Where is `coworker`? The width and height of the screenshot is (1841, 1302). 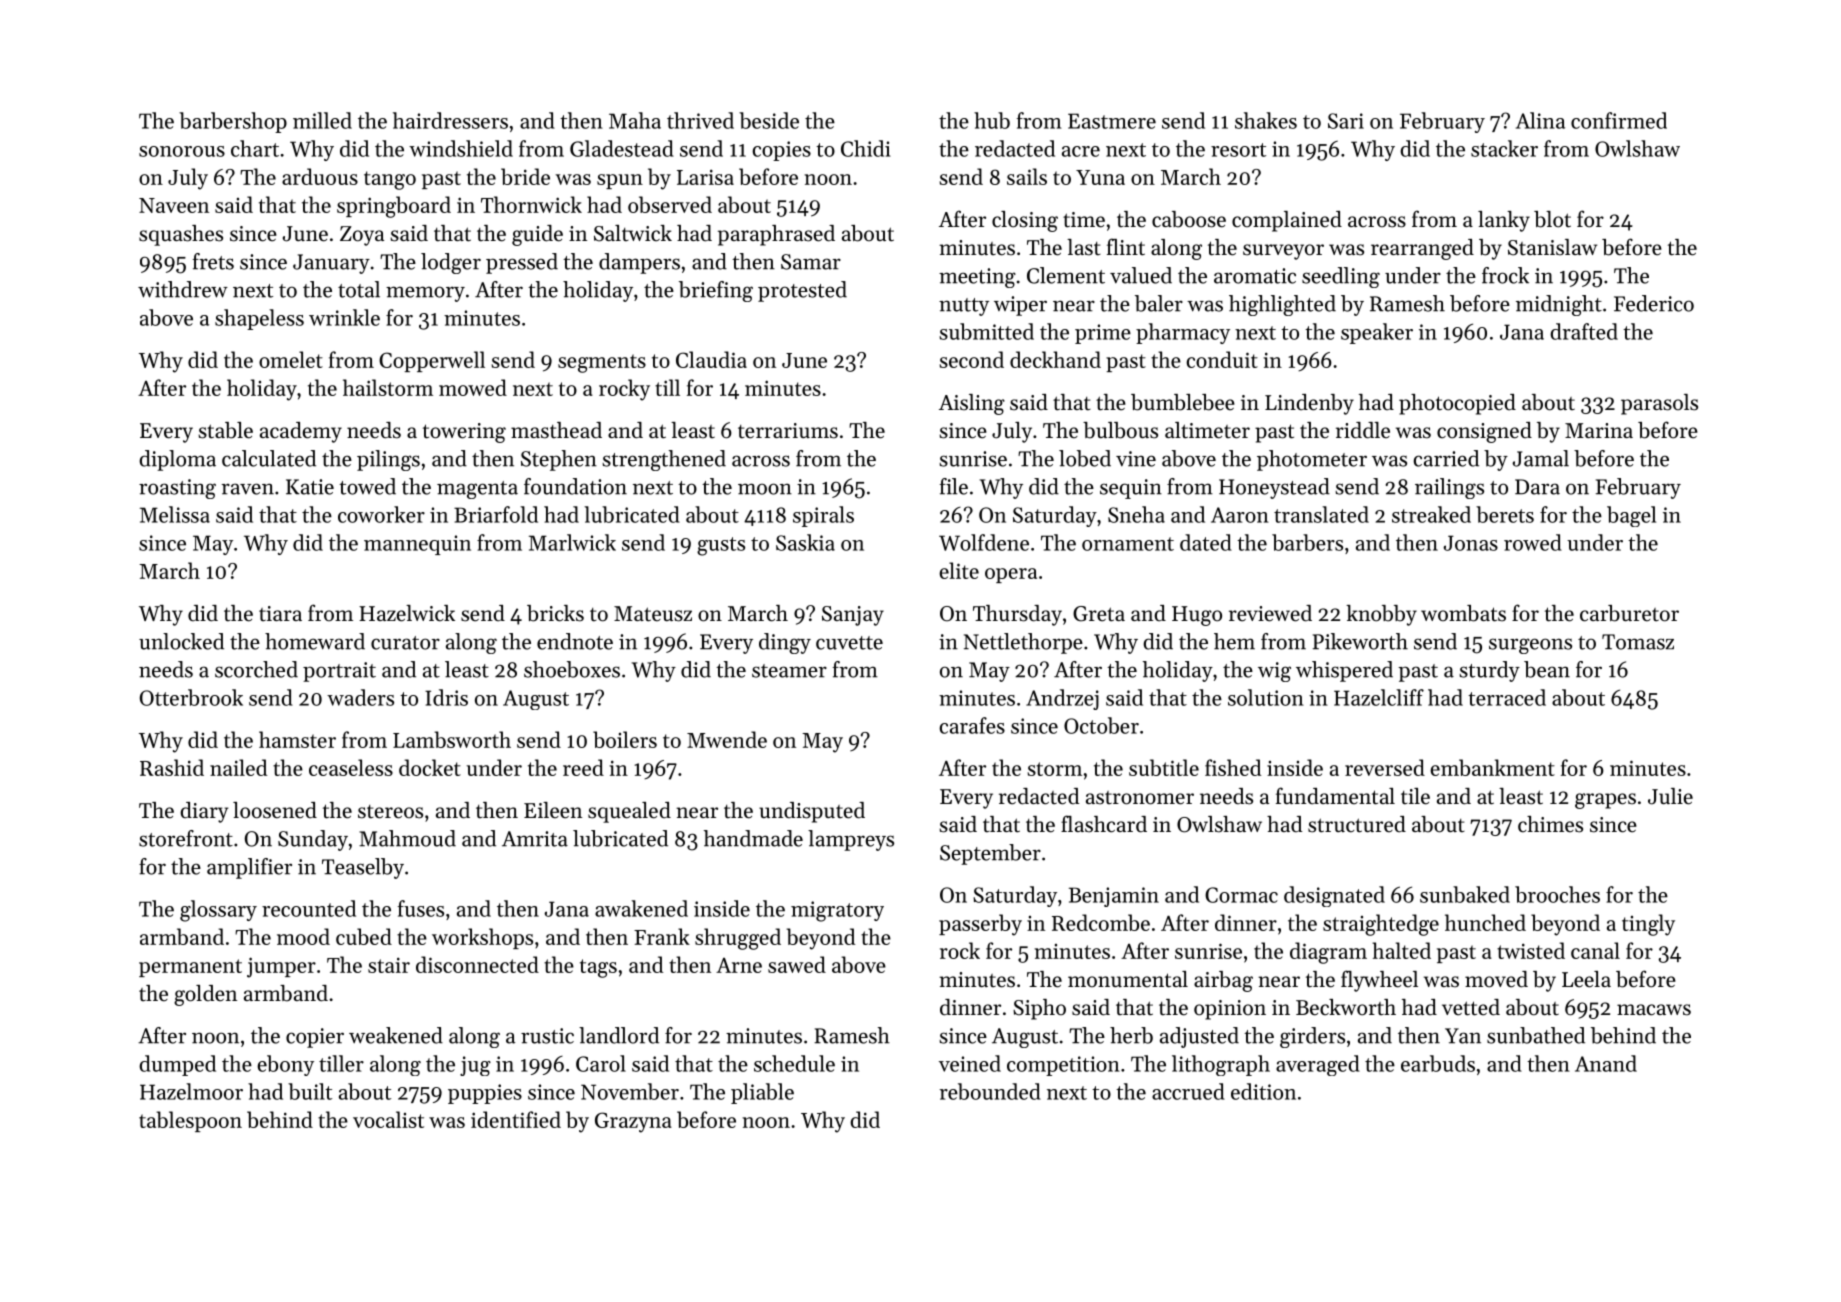 coworker is located at coordinates (381, 514).
